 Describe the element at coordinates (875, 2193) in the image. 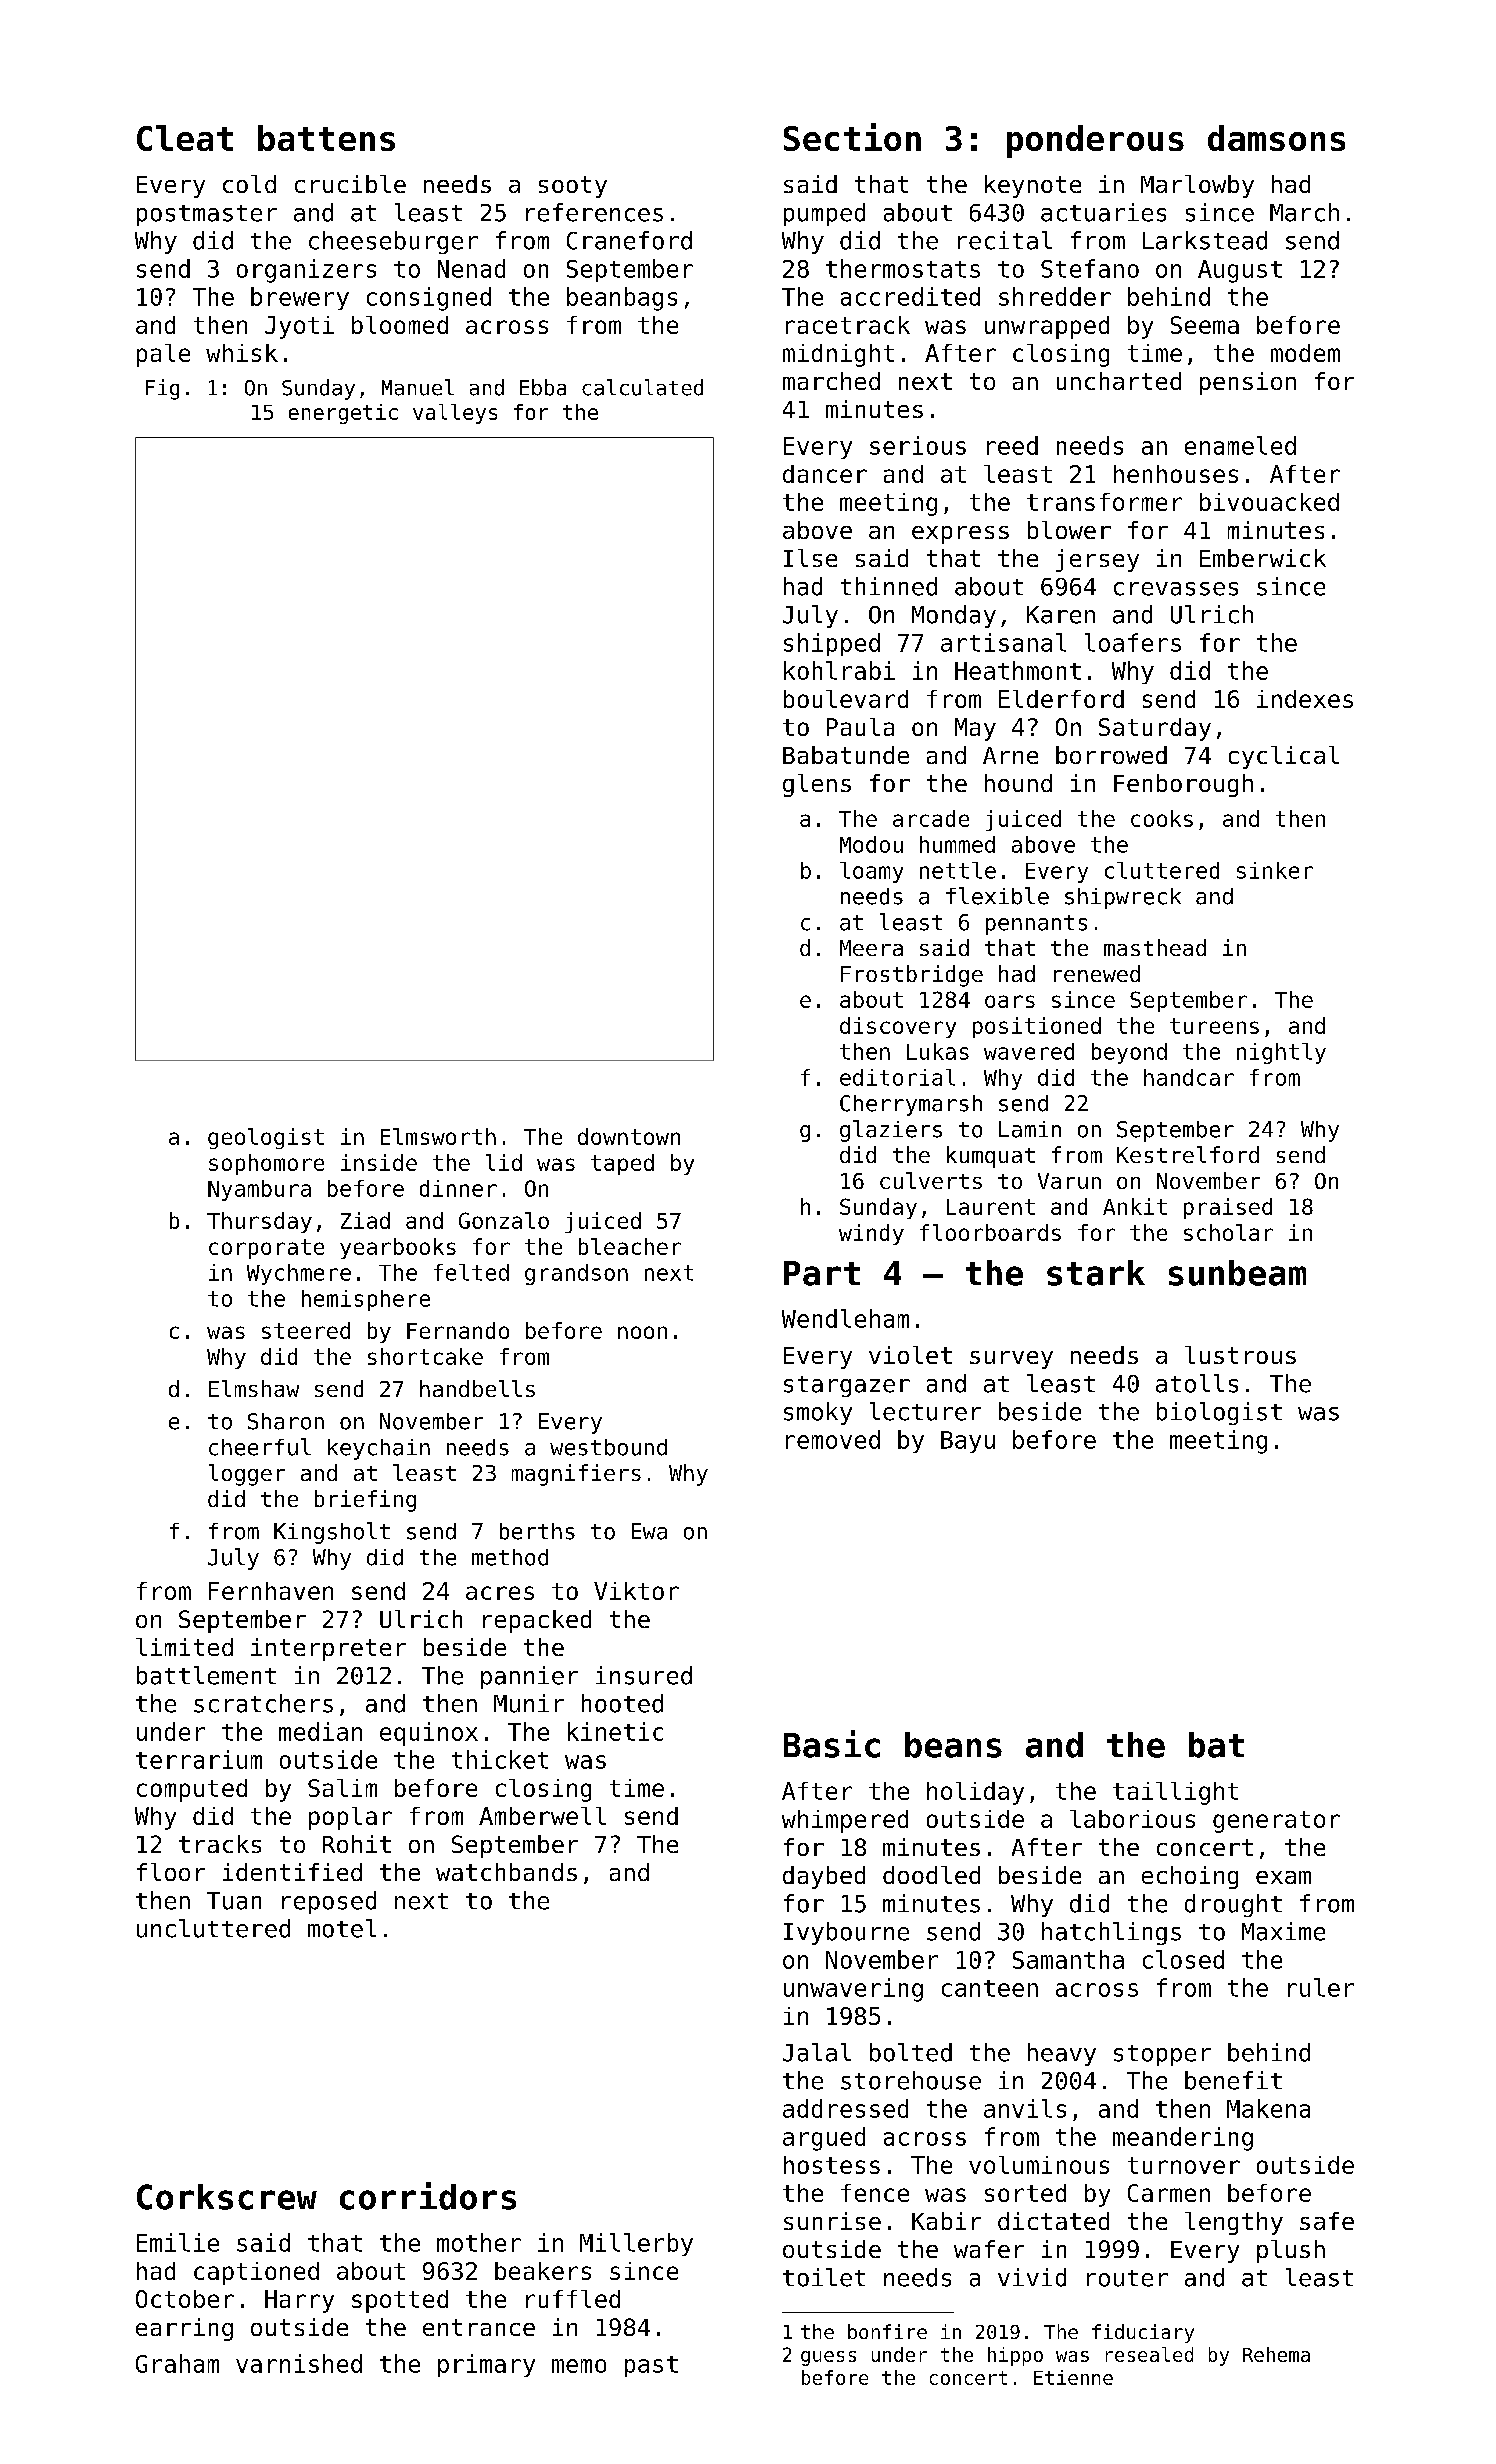

I see `fence` at that location.
